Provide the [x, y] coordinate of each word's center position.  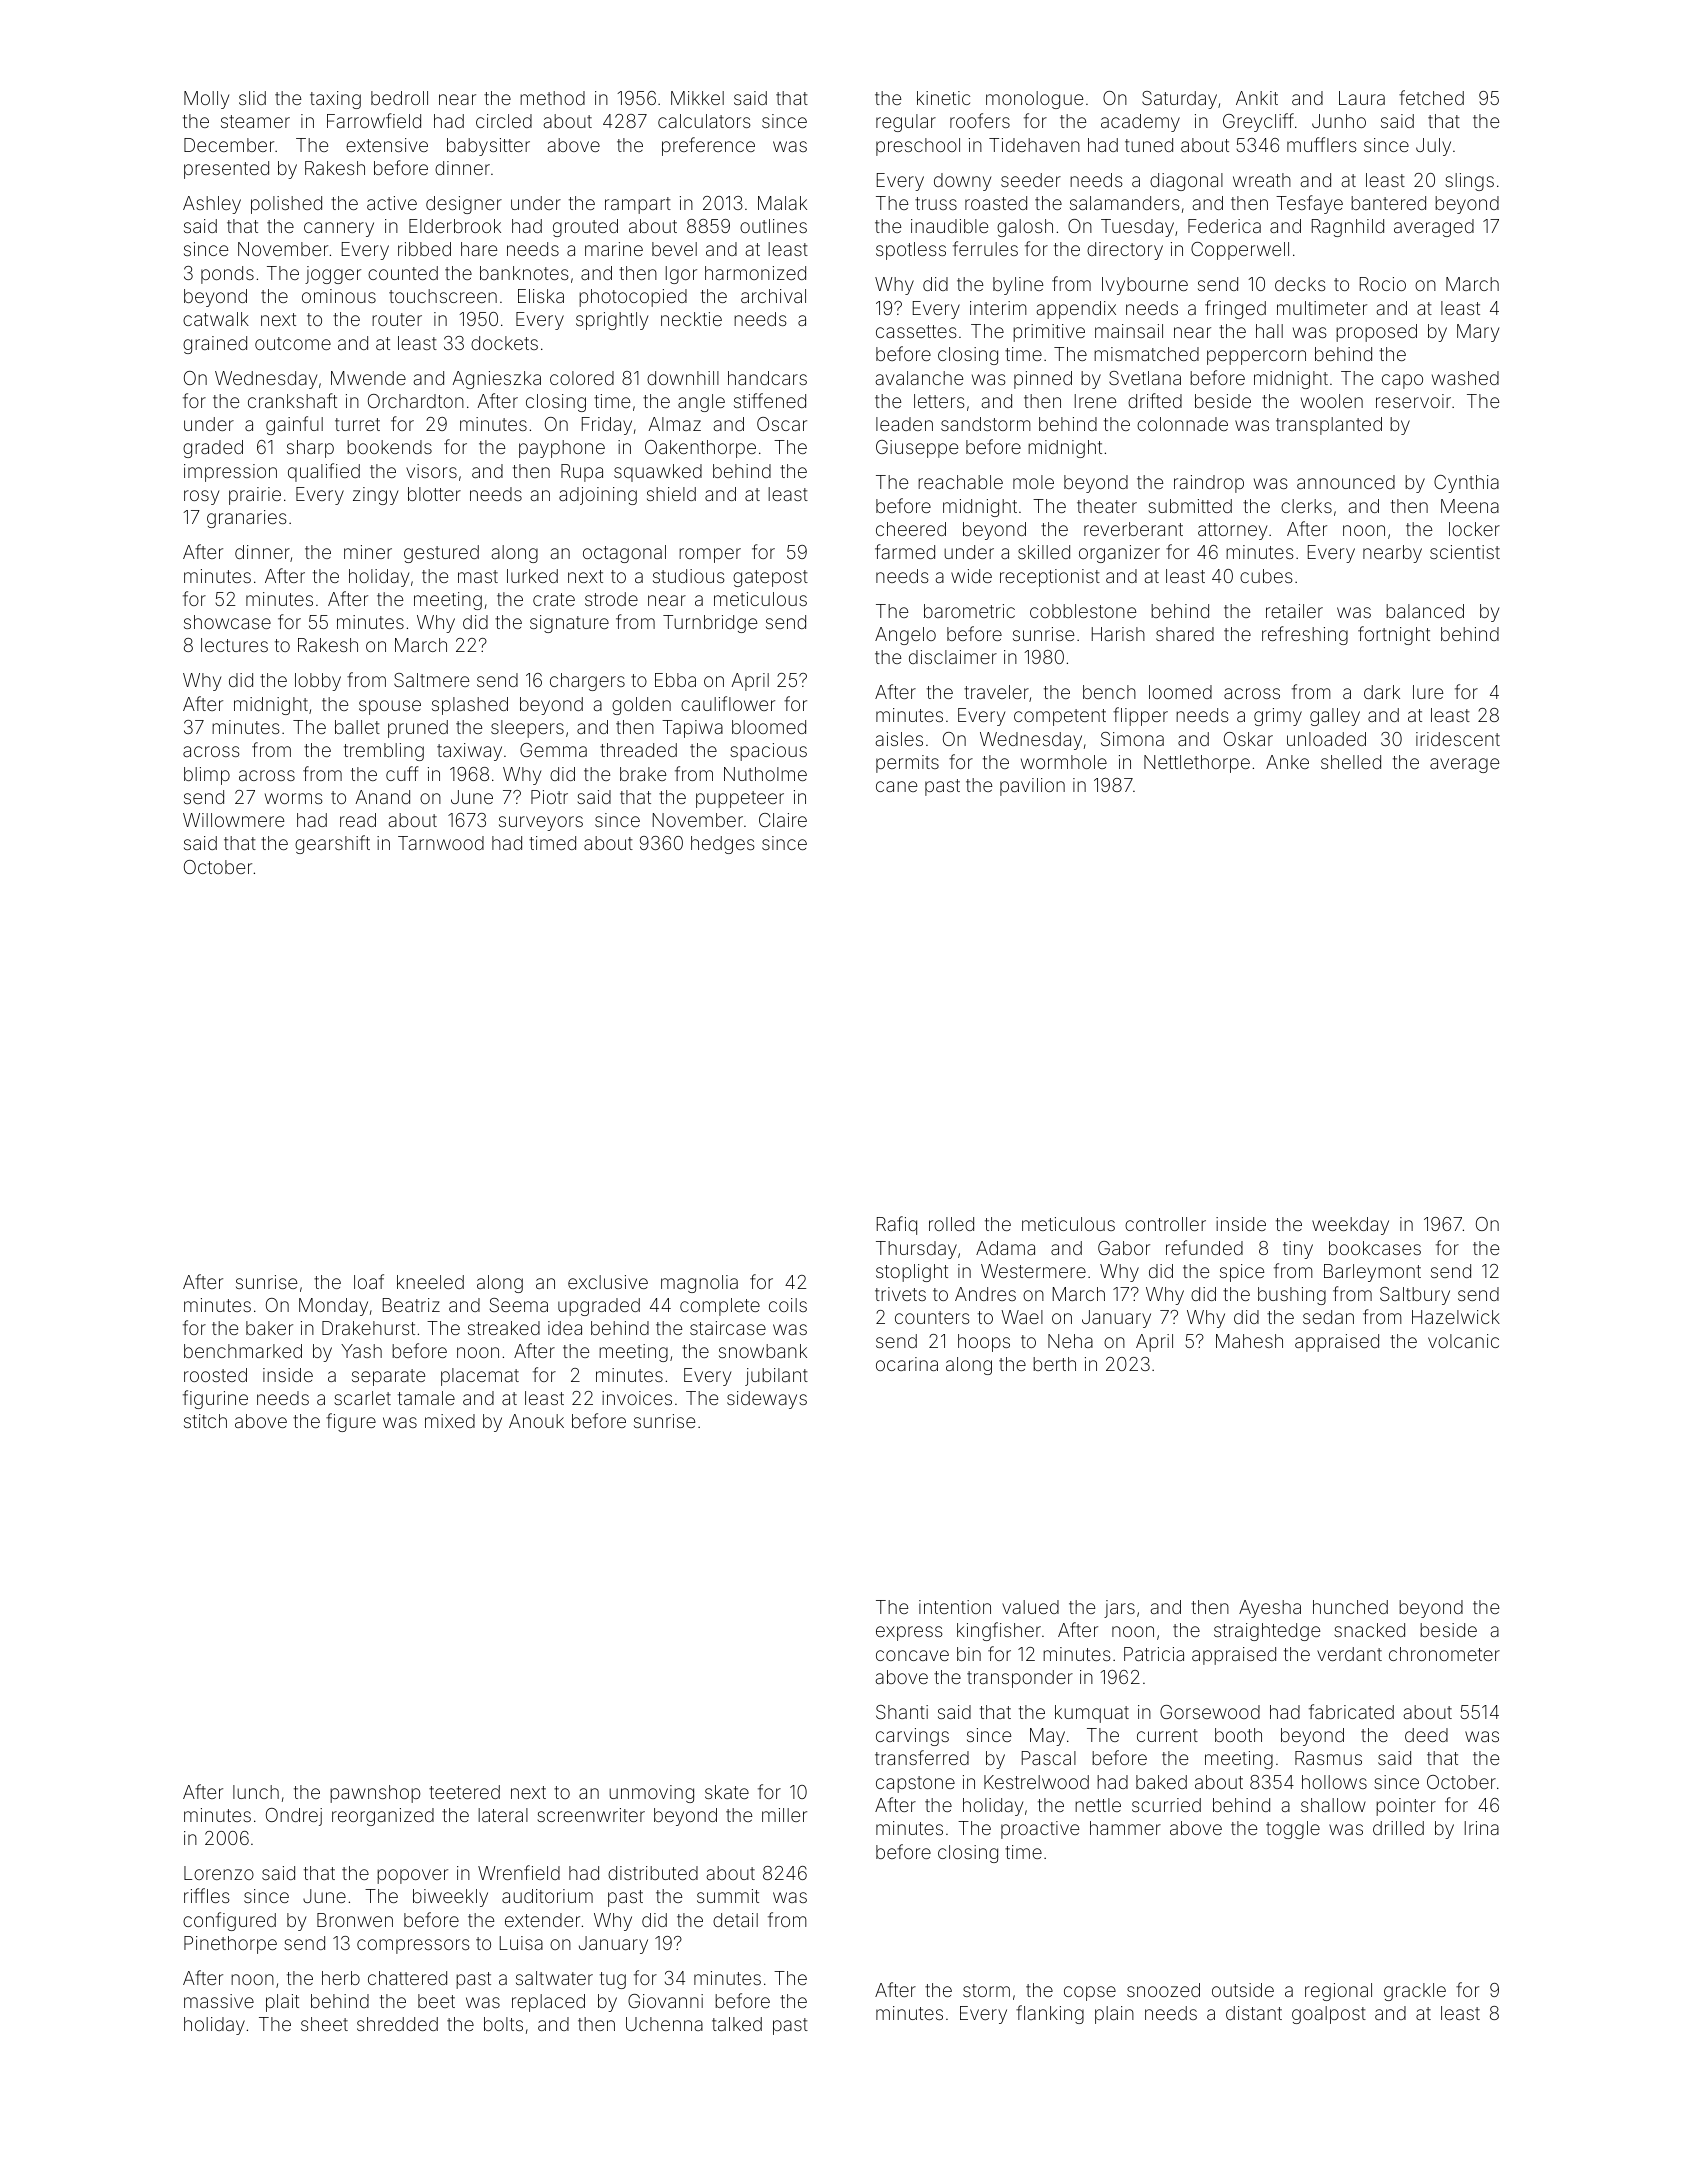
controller [1165, 1224]
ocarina [907, 1364]
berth [1054, 1364]
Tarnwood [441, 843]
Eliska [541, 296]
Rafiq [897, 1225]
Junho [1339, 121]
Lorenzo [219, 1873]
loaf [369, 1281]
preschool [918, 147]
